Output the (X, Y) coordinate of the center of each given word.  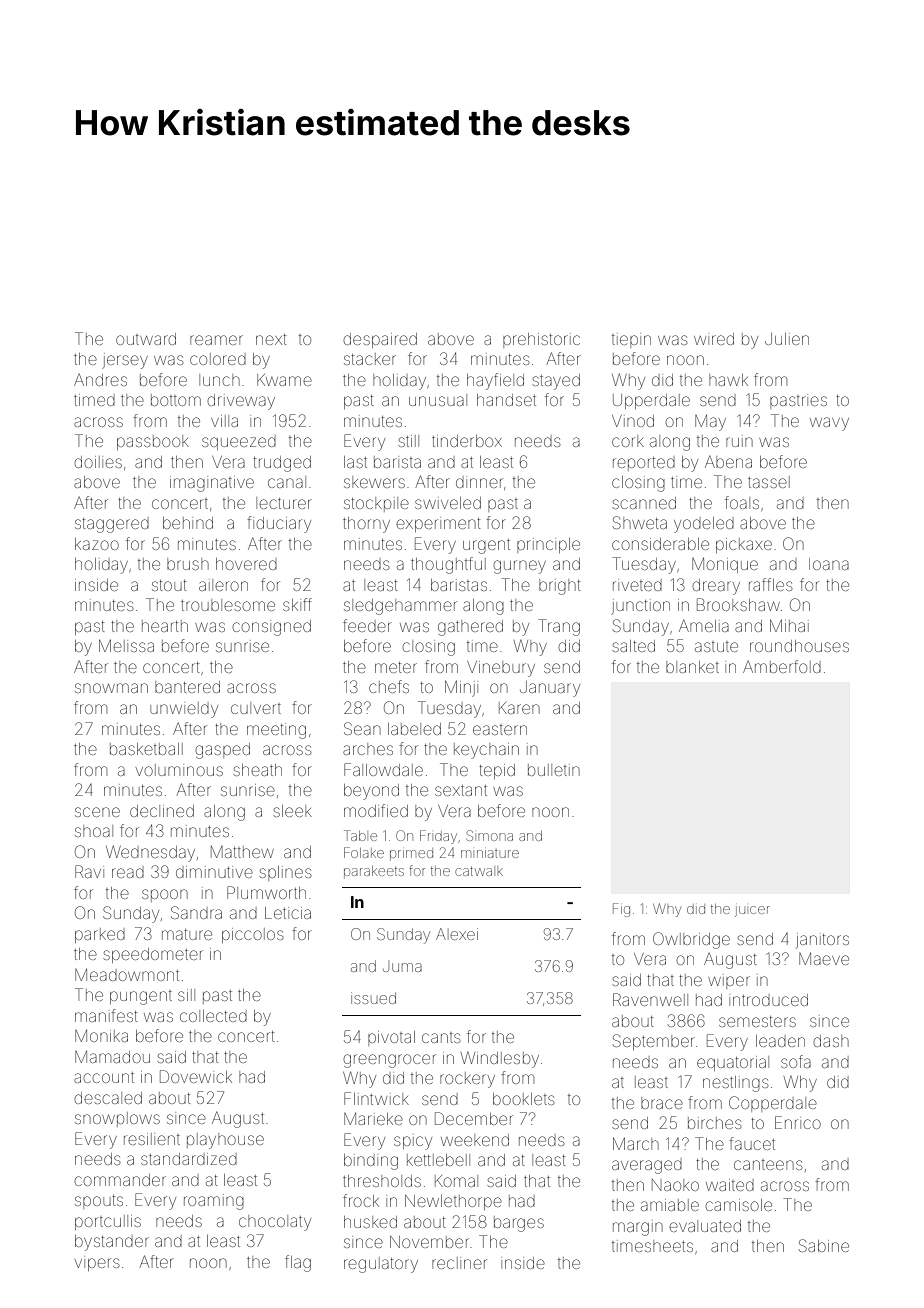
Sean (362, 728)
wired (714, 339)
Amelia (704, 626)
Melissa (126, 645)
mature (187, 934)
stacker (370, 359)
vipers (97, 1263)
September (654, 1042)
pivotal (391, 1038)
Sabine (824, 1245)
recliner (459, 1263)
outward (146, 339)
